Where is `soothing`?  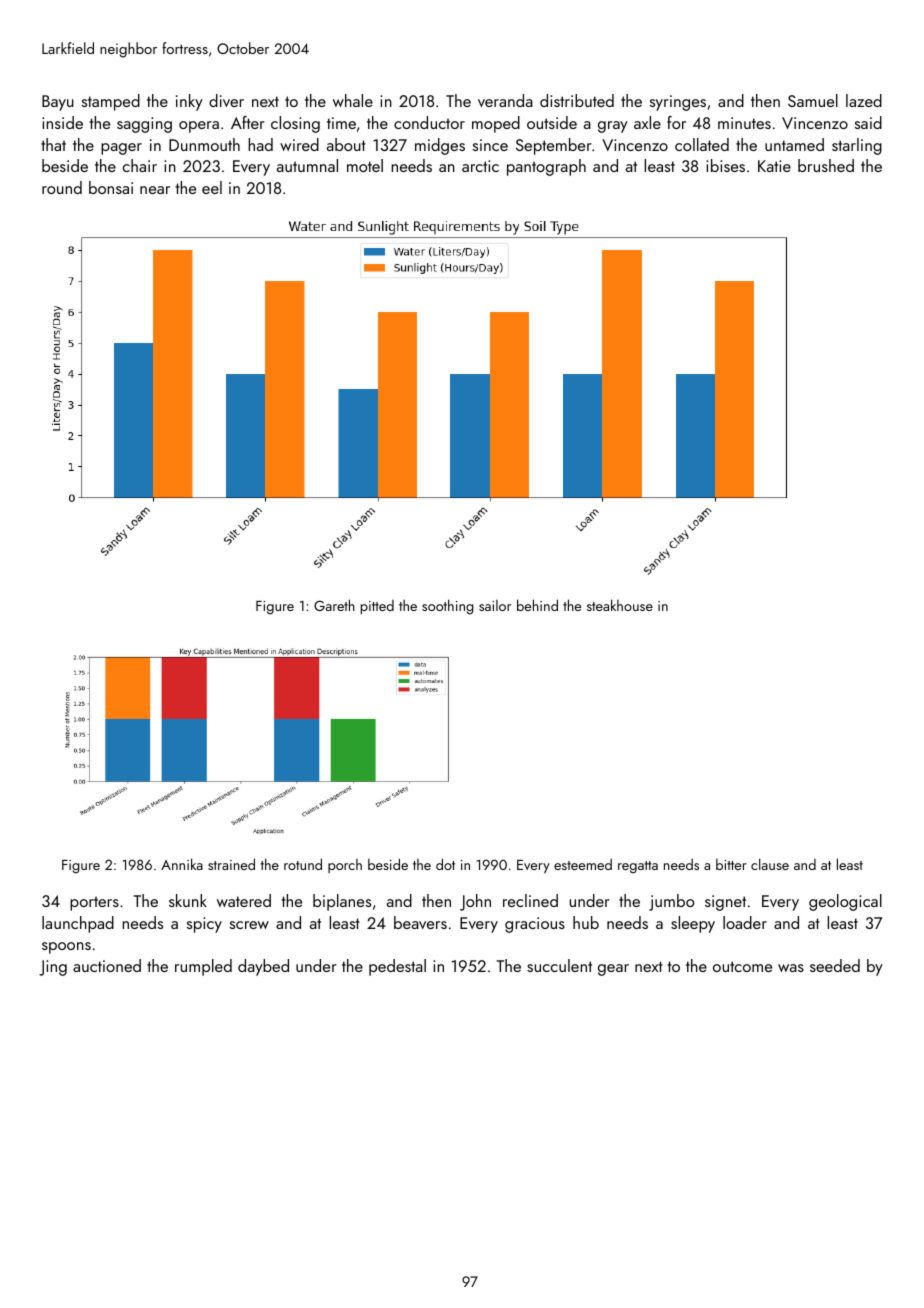
soothing is located at coordinates (448, 607).
